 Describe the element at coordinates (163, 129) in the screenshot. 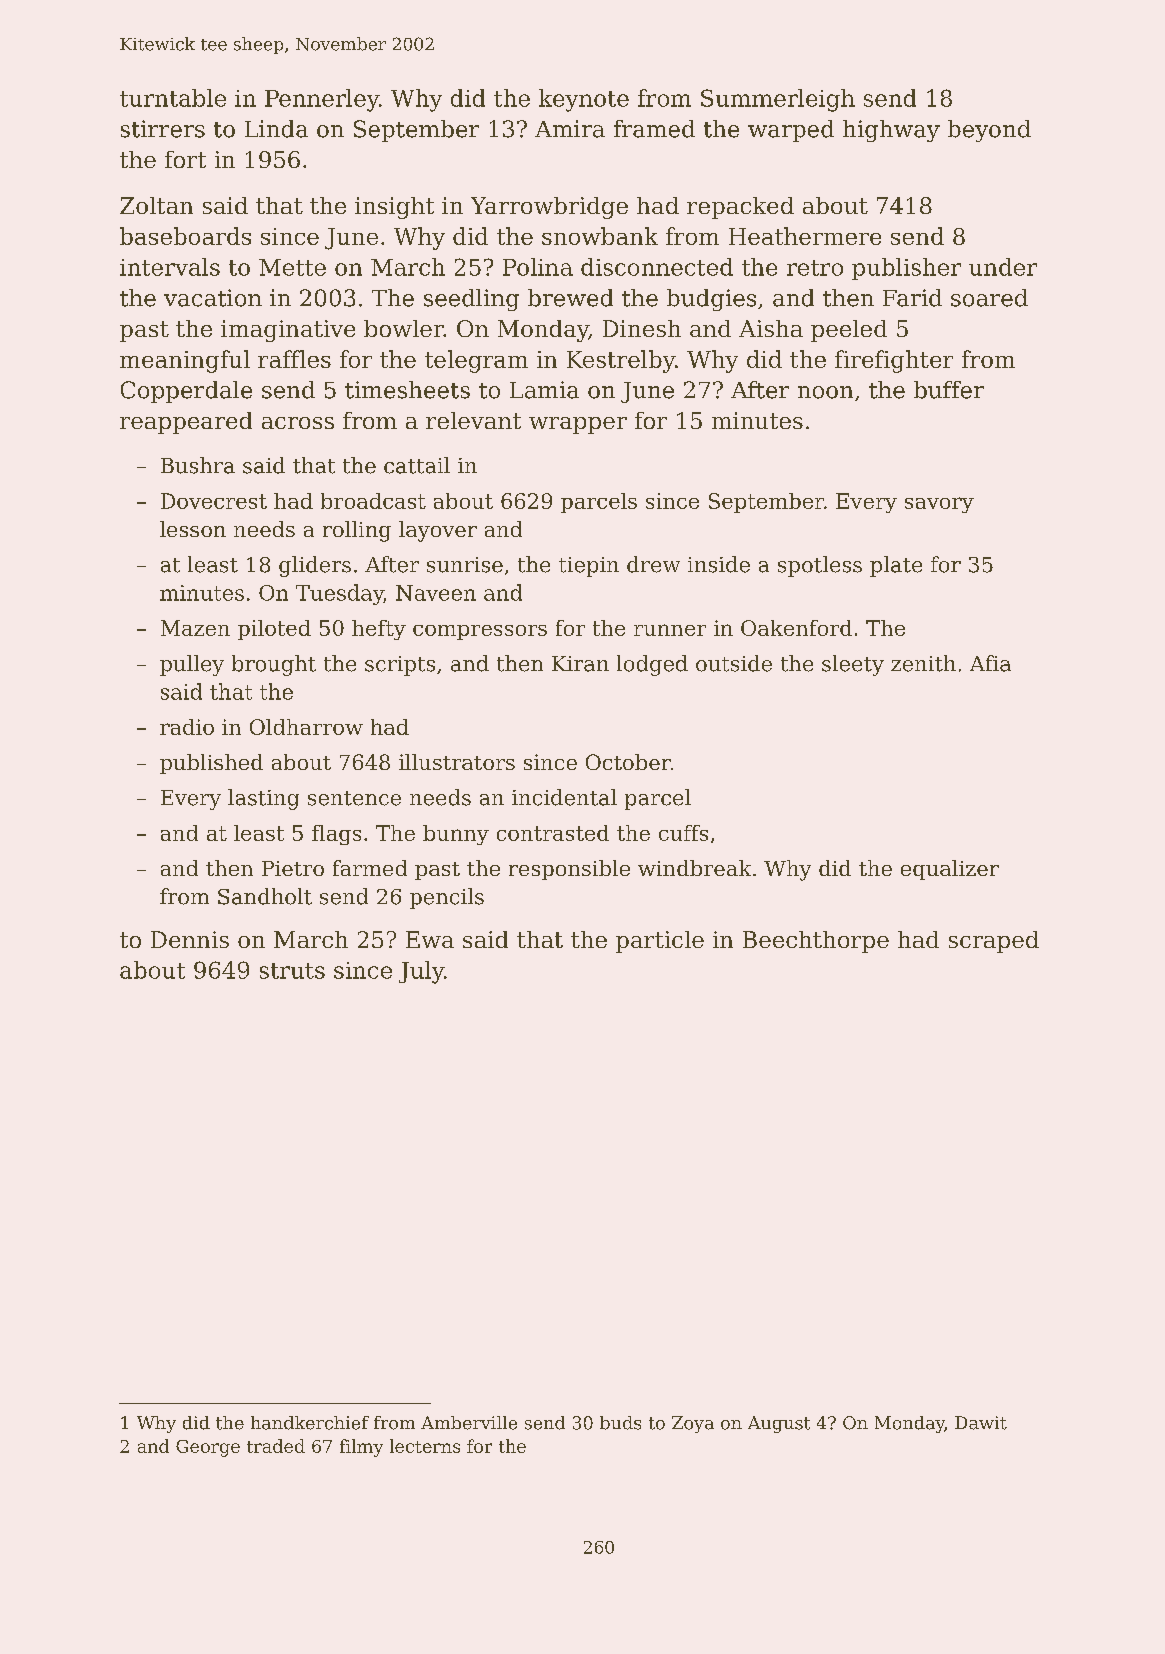

I see `stirrers` at that location.
